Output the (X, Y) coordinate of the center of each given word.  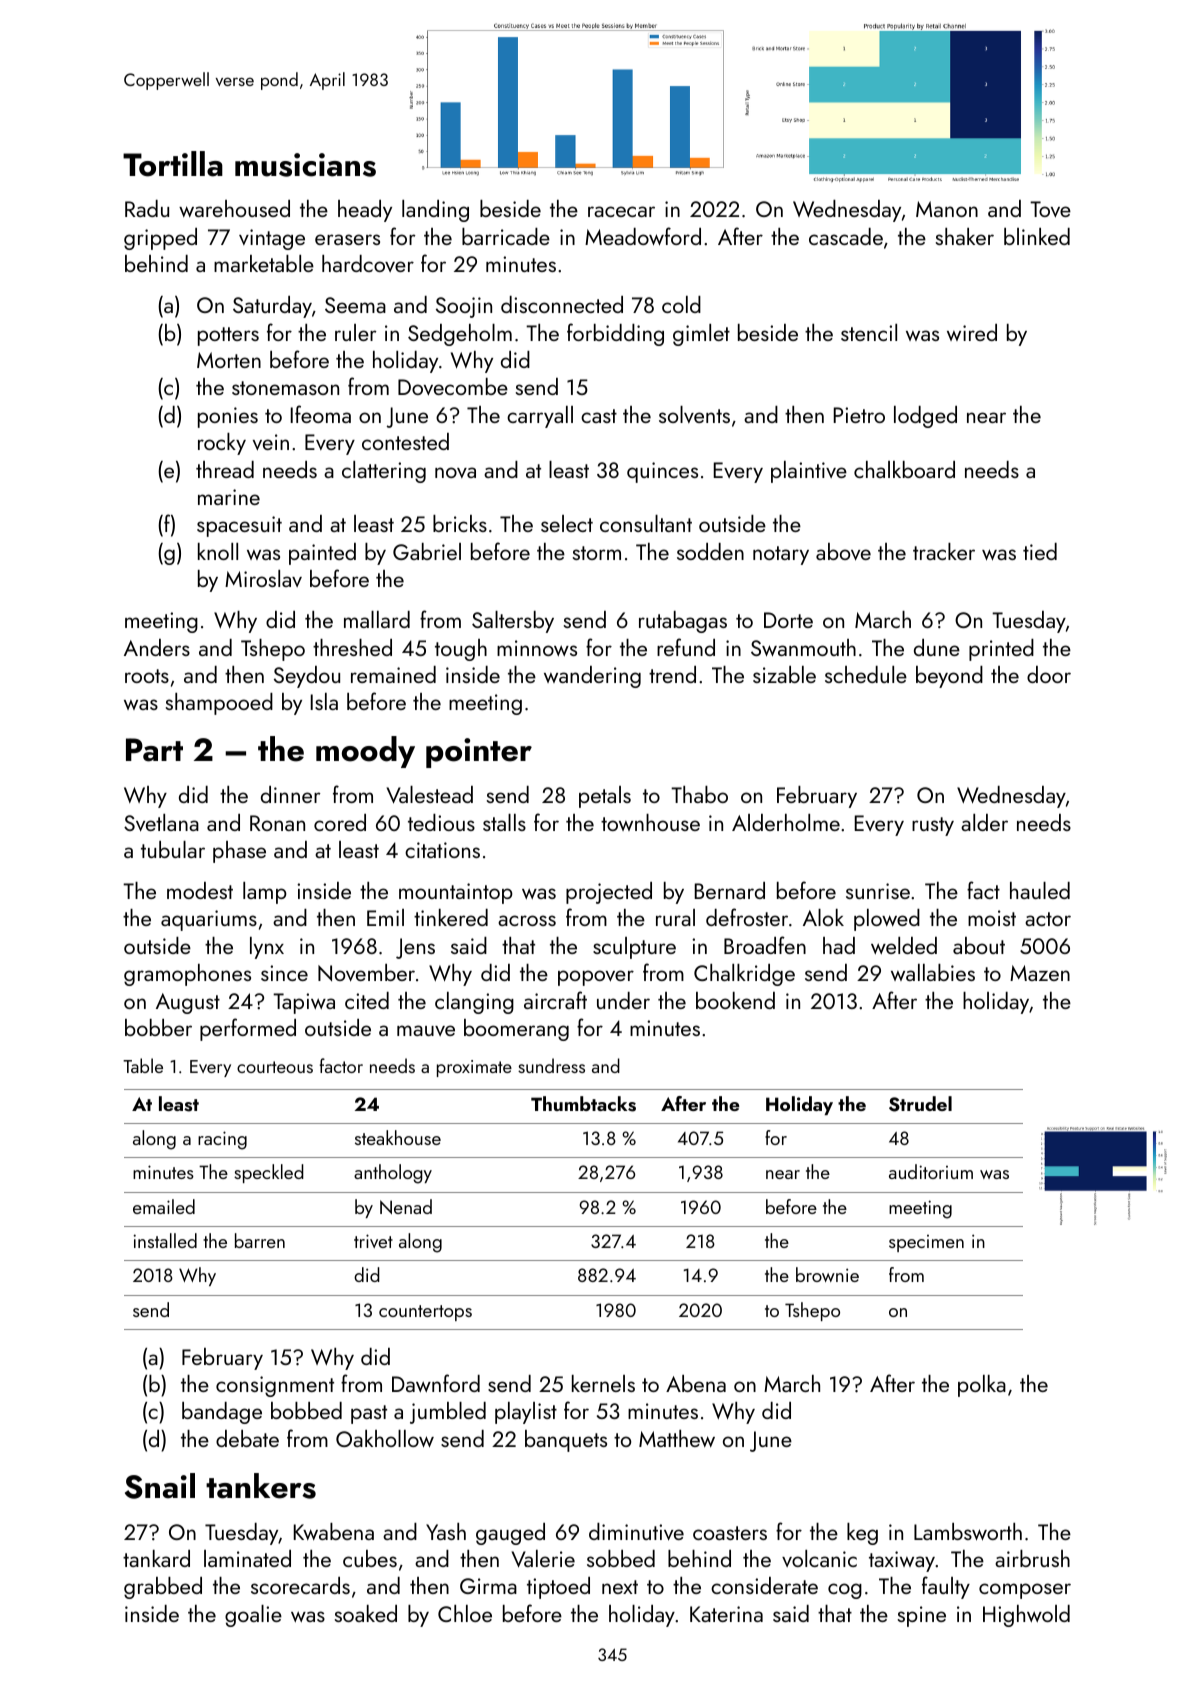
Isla (324, 701)
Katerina (726, 1614)
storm (597, 553)
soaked (366, 1613)
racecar (621, 211)
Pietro (859, 415)
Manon (947, 209)
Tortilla (173, 164)
